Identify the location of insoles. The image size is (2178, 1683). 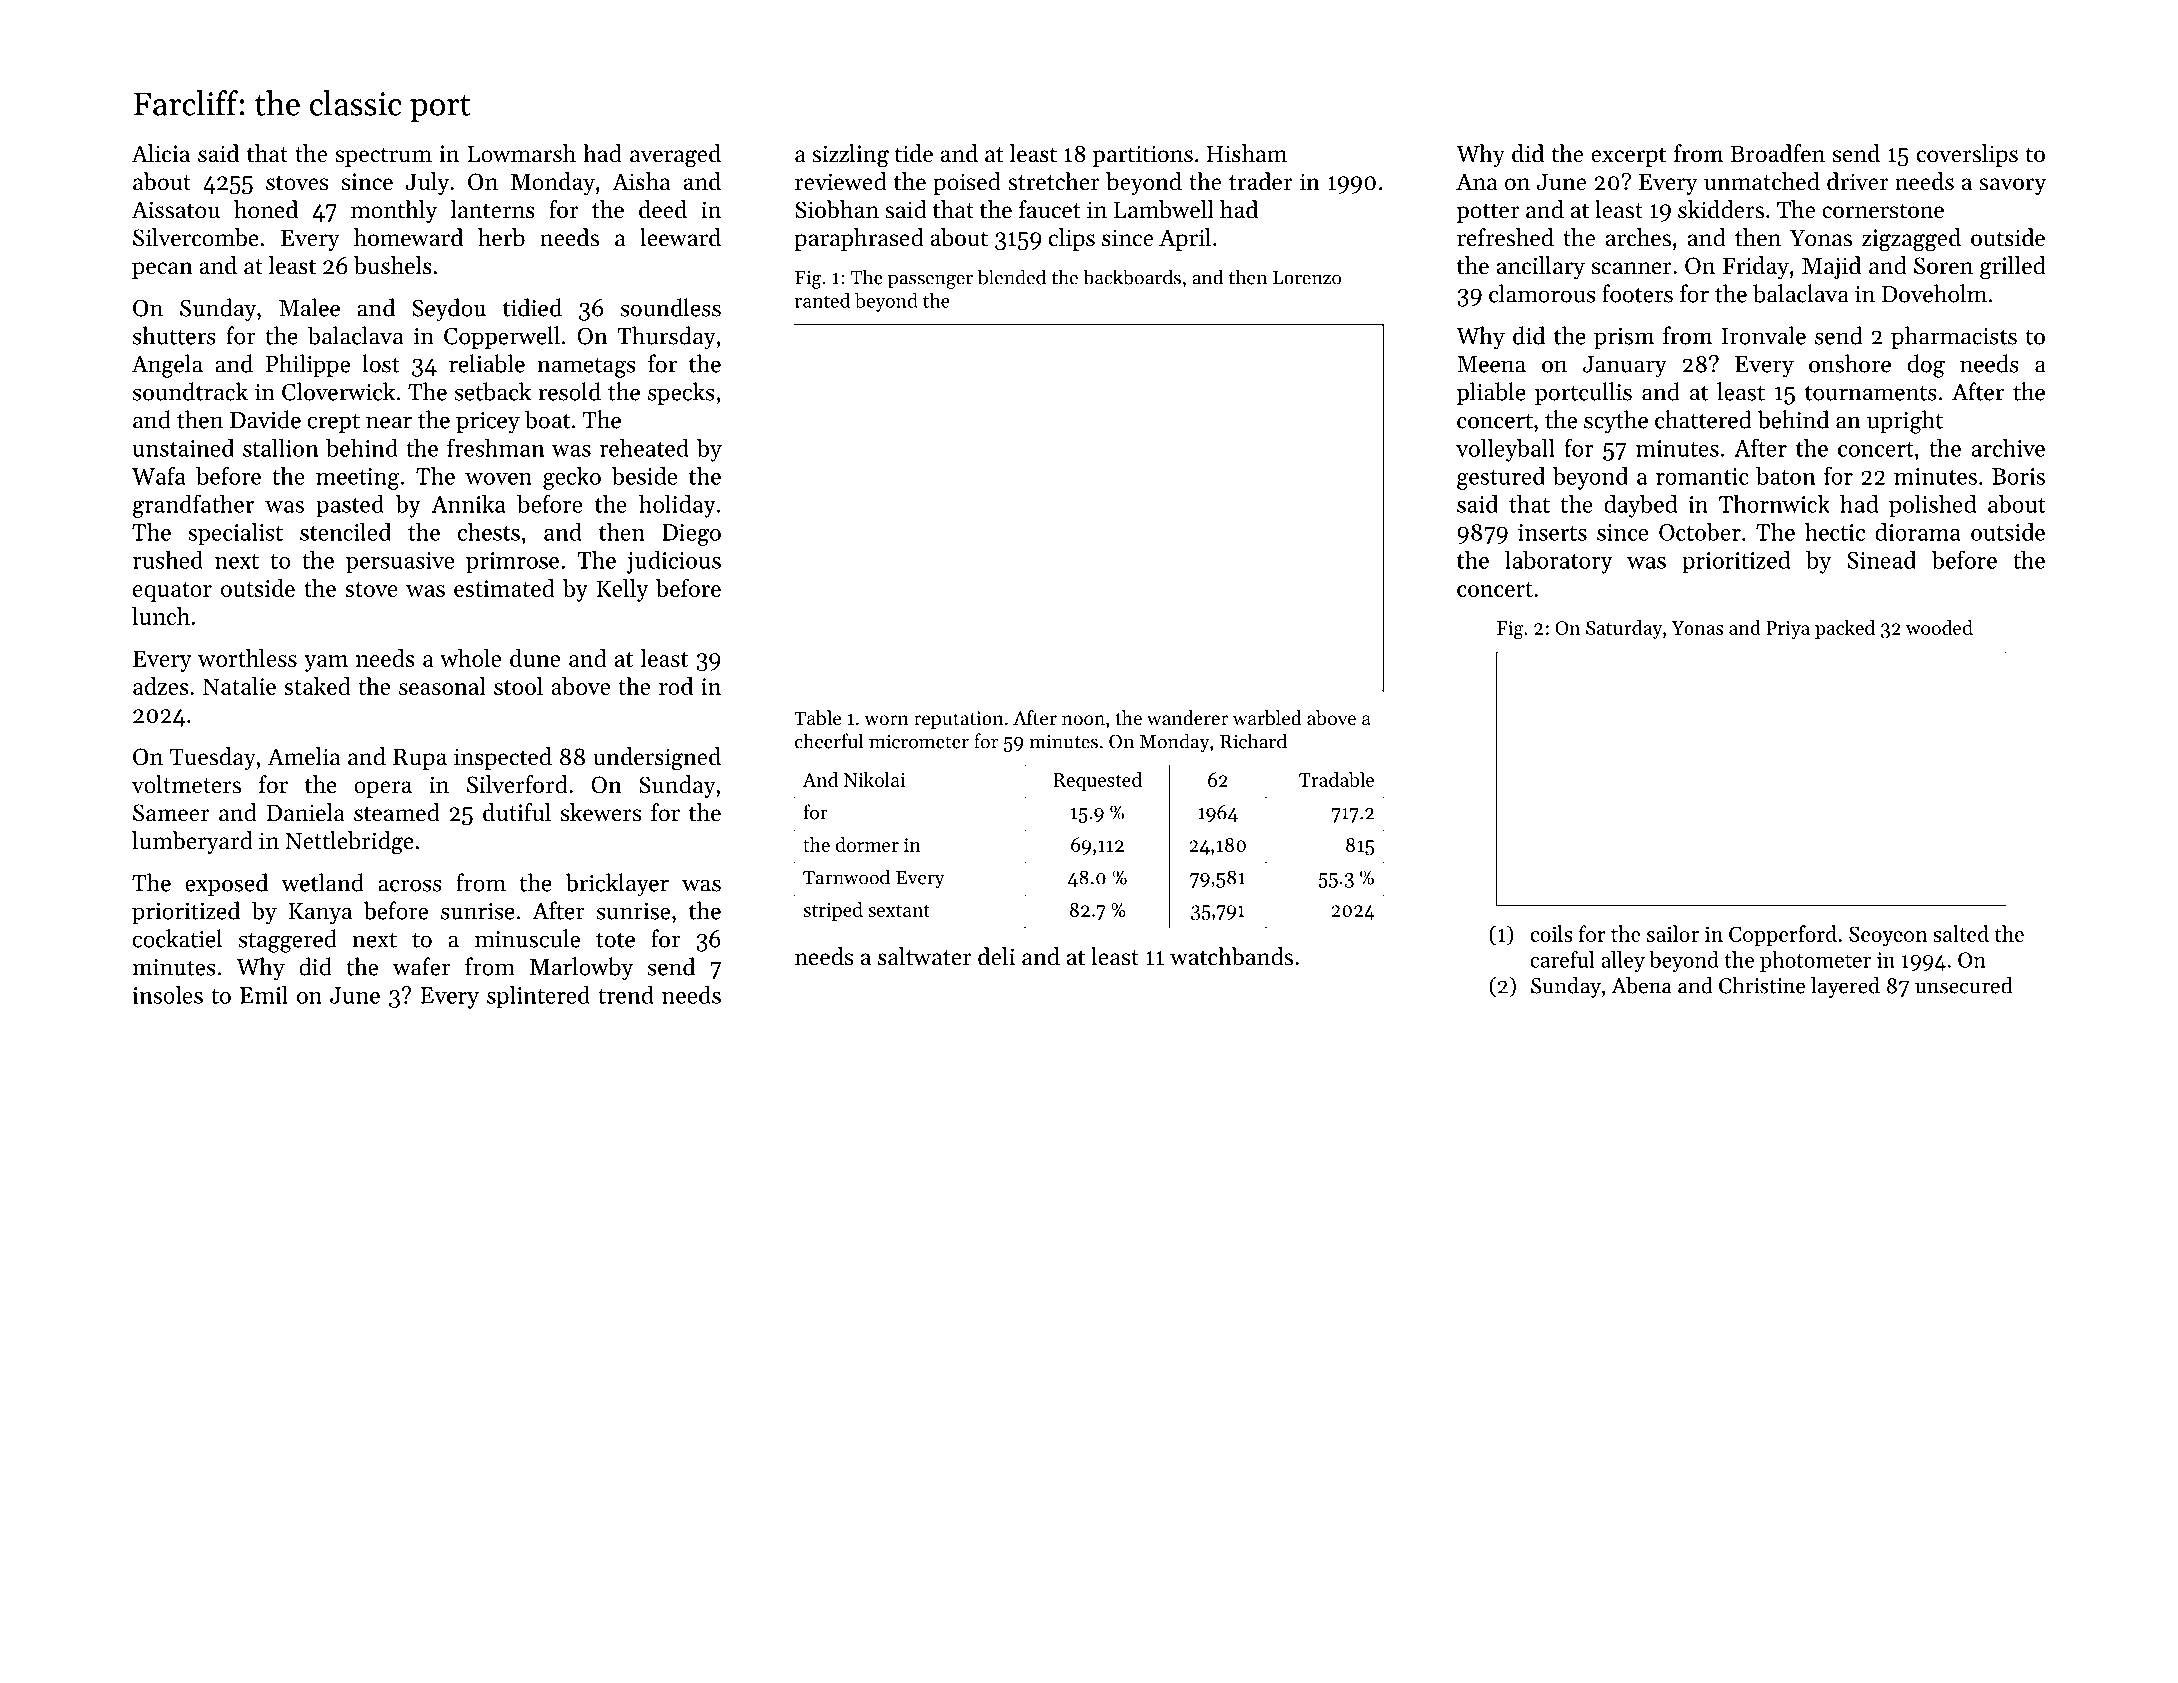
(167, 994).
